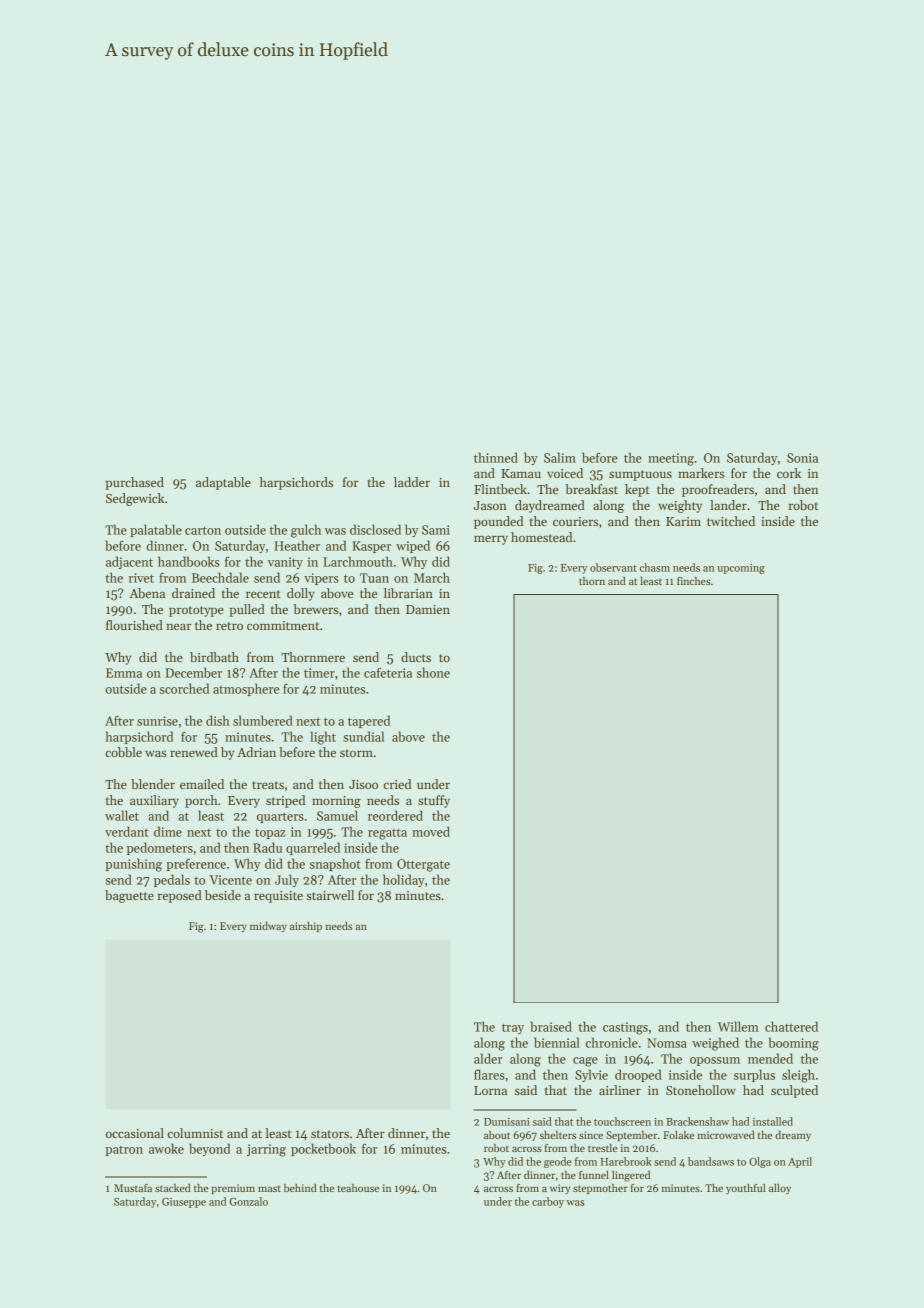 Image resolution: width=924 pixels, height=1308 pixels. I want to click on upcoming, so click(741, 569).
